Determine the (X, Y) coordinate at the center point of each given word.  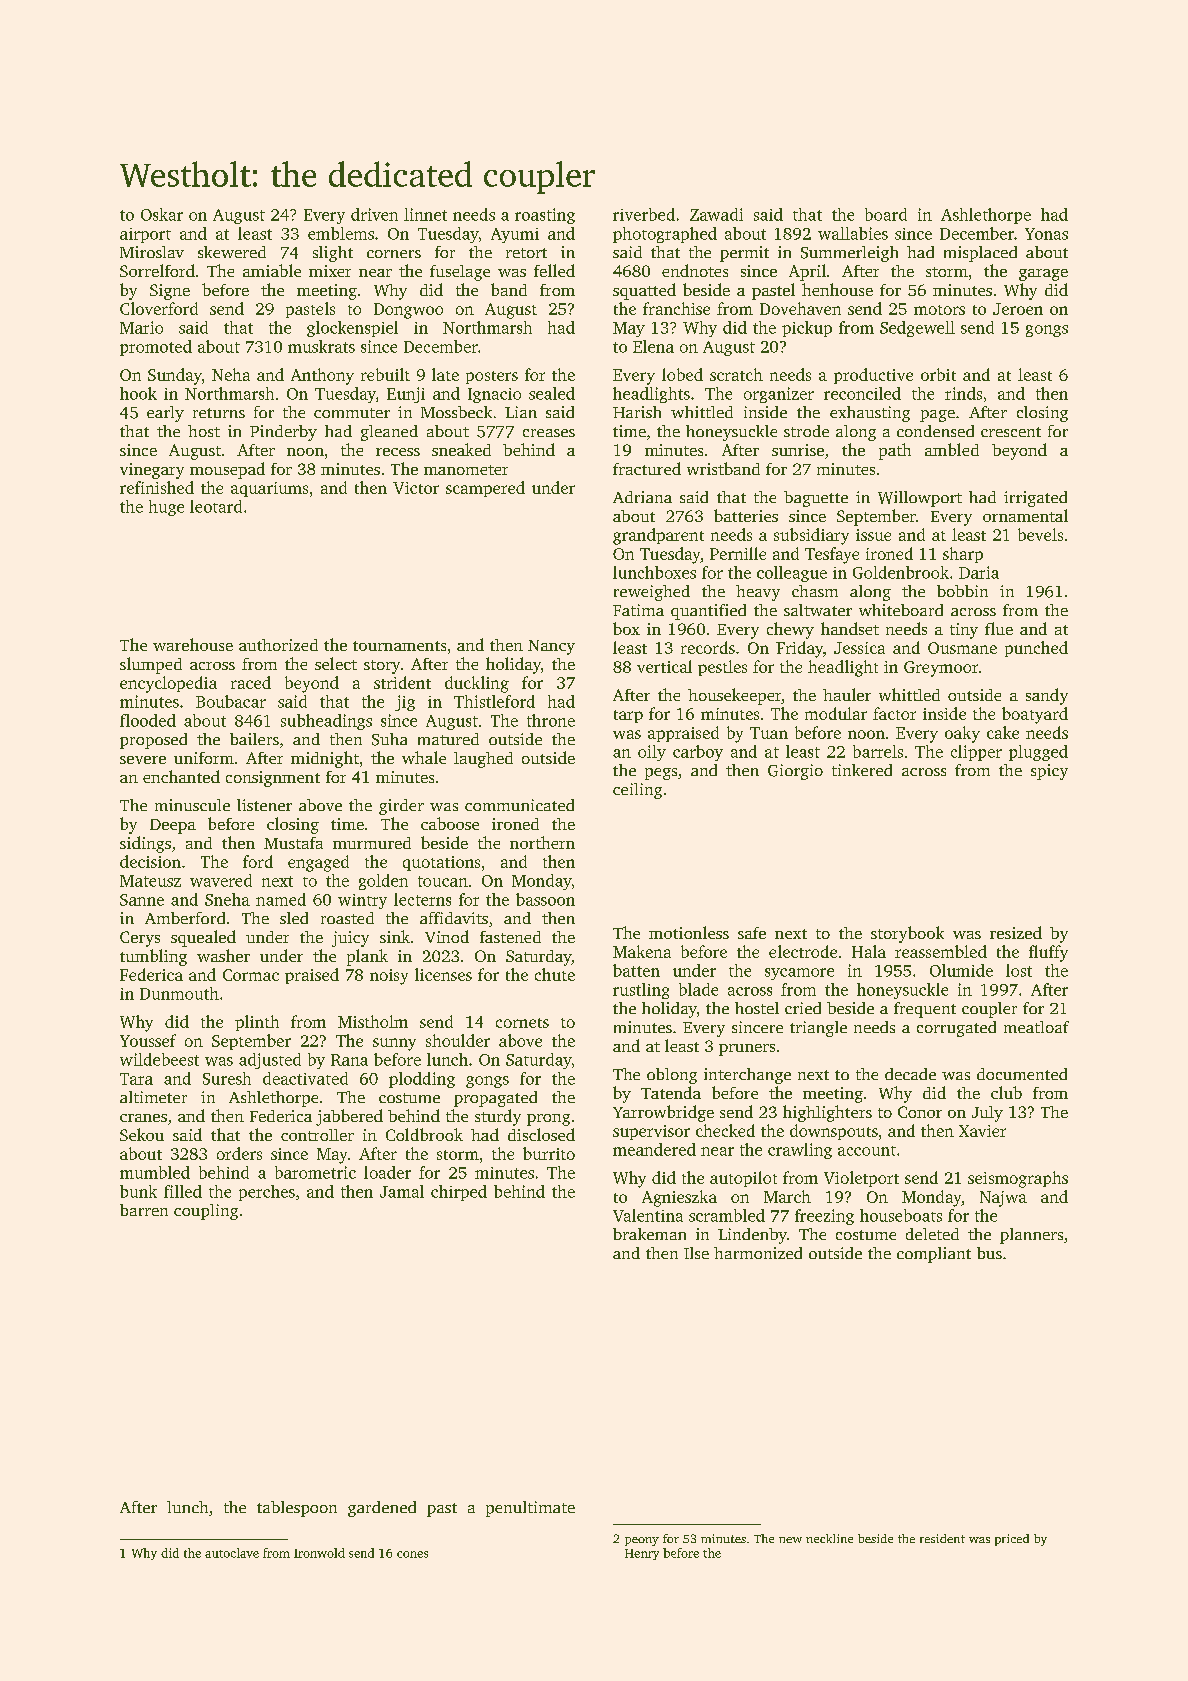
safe (752, 933)
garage (1043, 275)
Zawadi (716, 214)
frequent (925, 1010)
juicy (350, 939)
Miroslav (152, 252)
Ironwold (319, 1553)
